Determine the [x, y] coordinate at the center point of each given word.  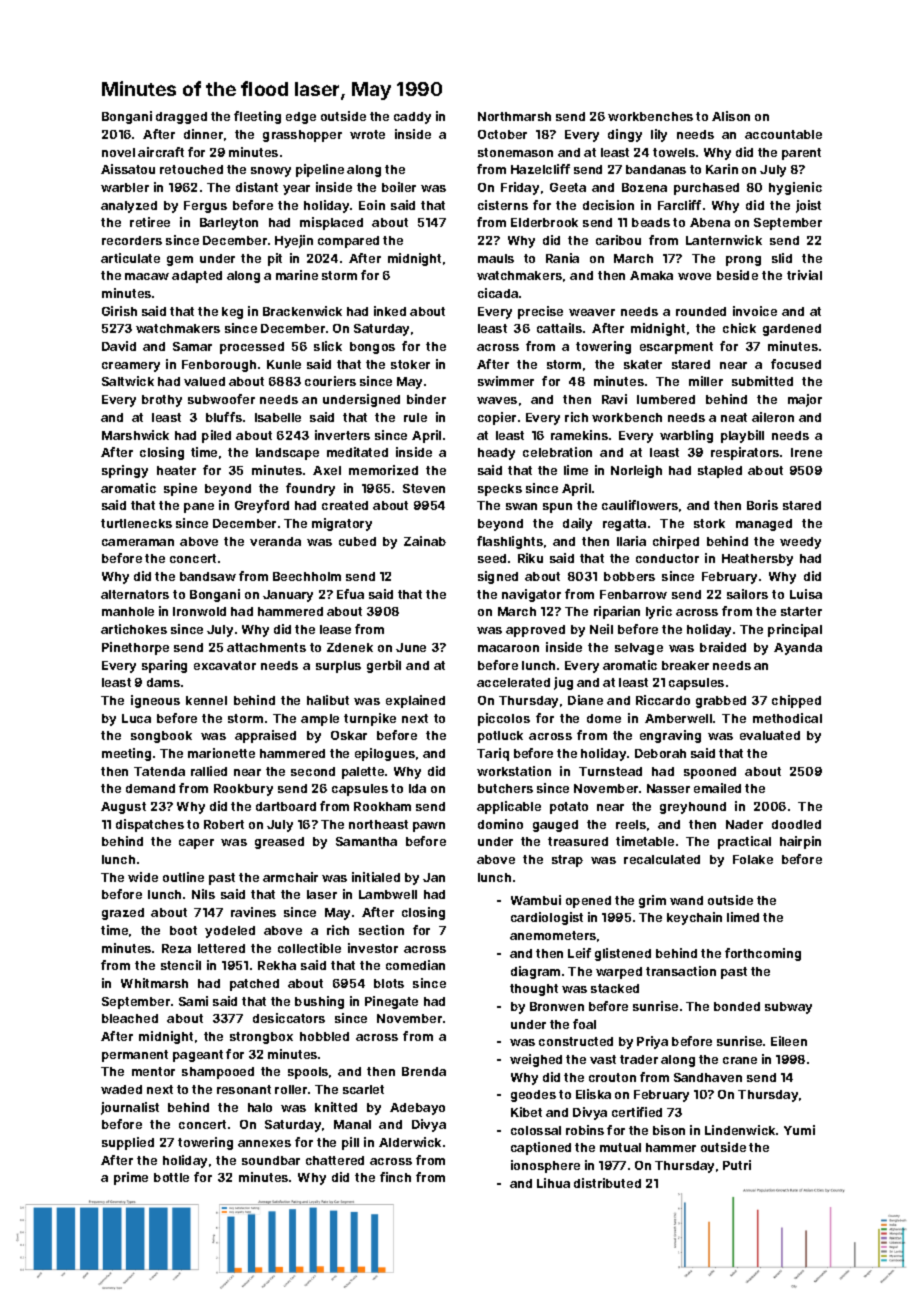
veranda [275, 541]
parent [801, 154]
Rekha [277, 965]
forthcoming [763, 954]
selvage [639, 649]
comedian [415, 965]
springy [125, 471]
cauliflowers [640, 505]
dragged [181, 118]
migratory [342, 524]
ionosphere [545, 1166]
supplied [128, 1143]
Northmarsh [514, 116]
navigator [531, 595]
